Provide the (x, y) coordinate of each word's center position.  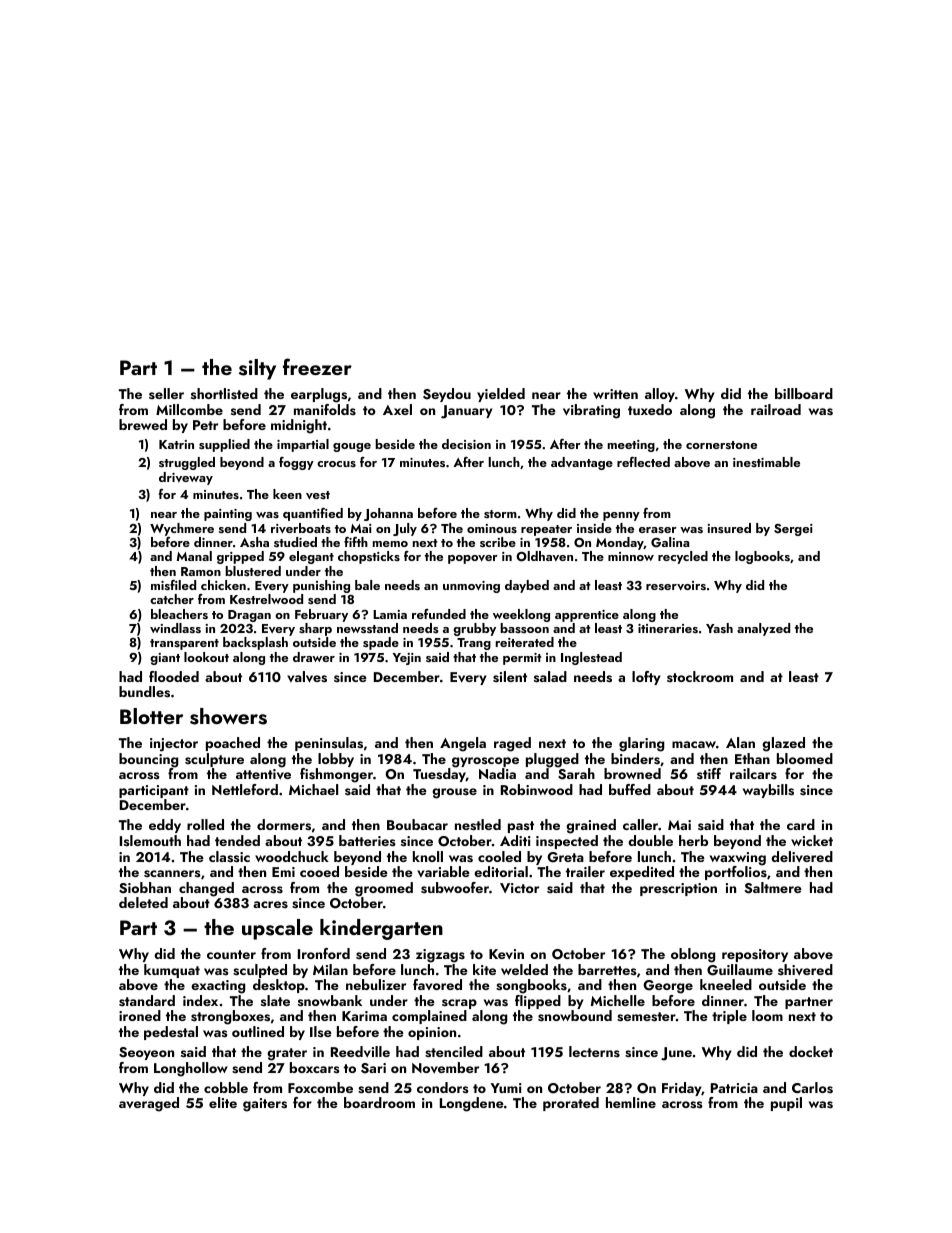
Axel (397, 409)
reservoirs (676, 586)
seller (166, 393)
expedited (642, 873)
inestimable (766, 462)
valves (307, 677)
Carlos (812, 1088)
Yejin (407, 659)
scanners (172, 874)
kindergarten (381, 929)
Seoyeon (146, 1053)
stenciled (454, 1052)
